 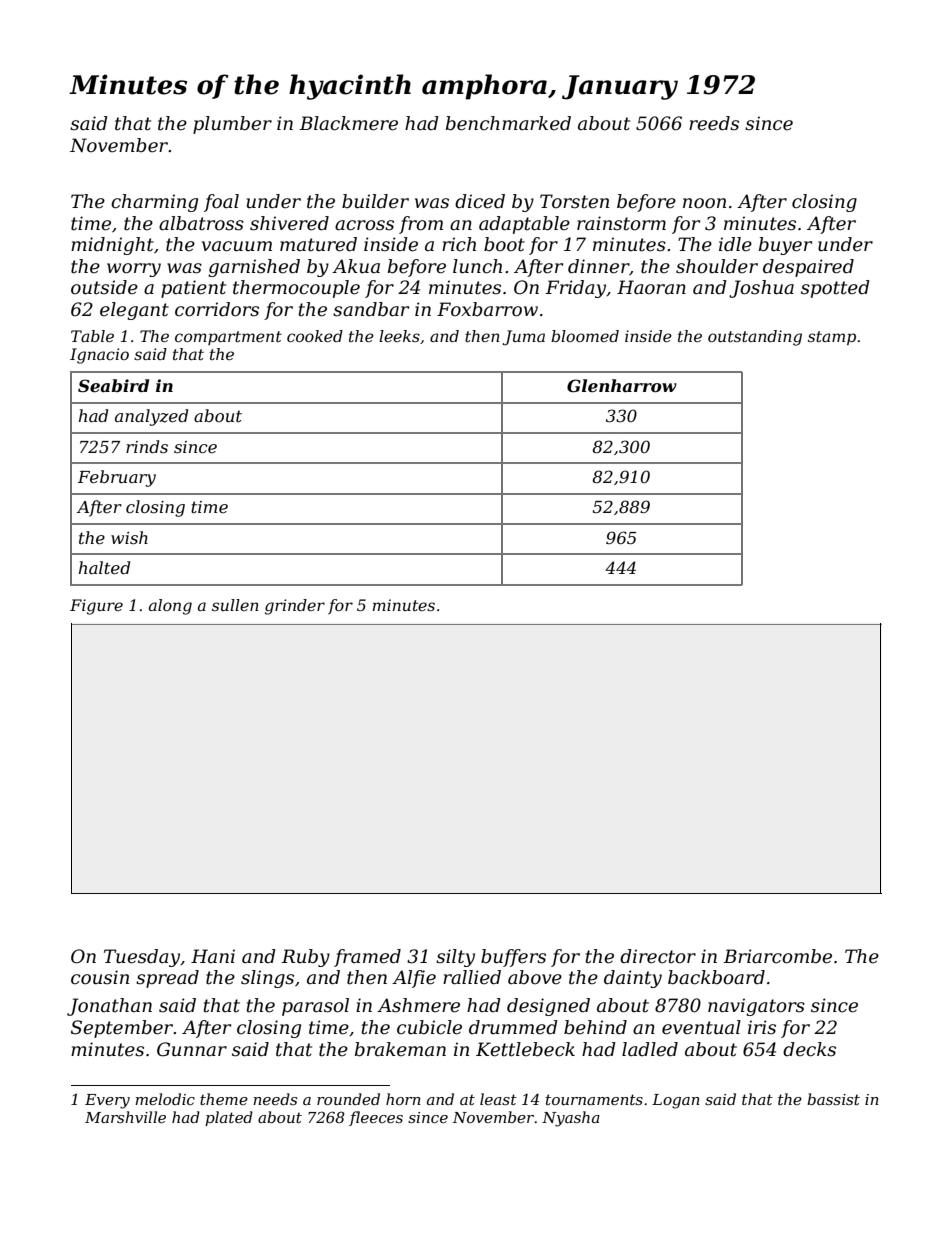 I want to click on Ignacio, so click(x=99, y=356).
